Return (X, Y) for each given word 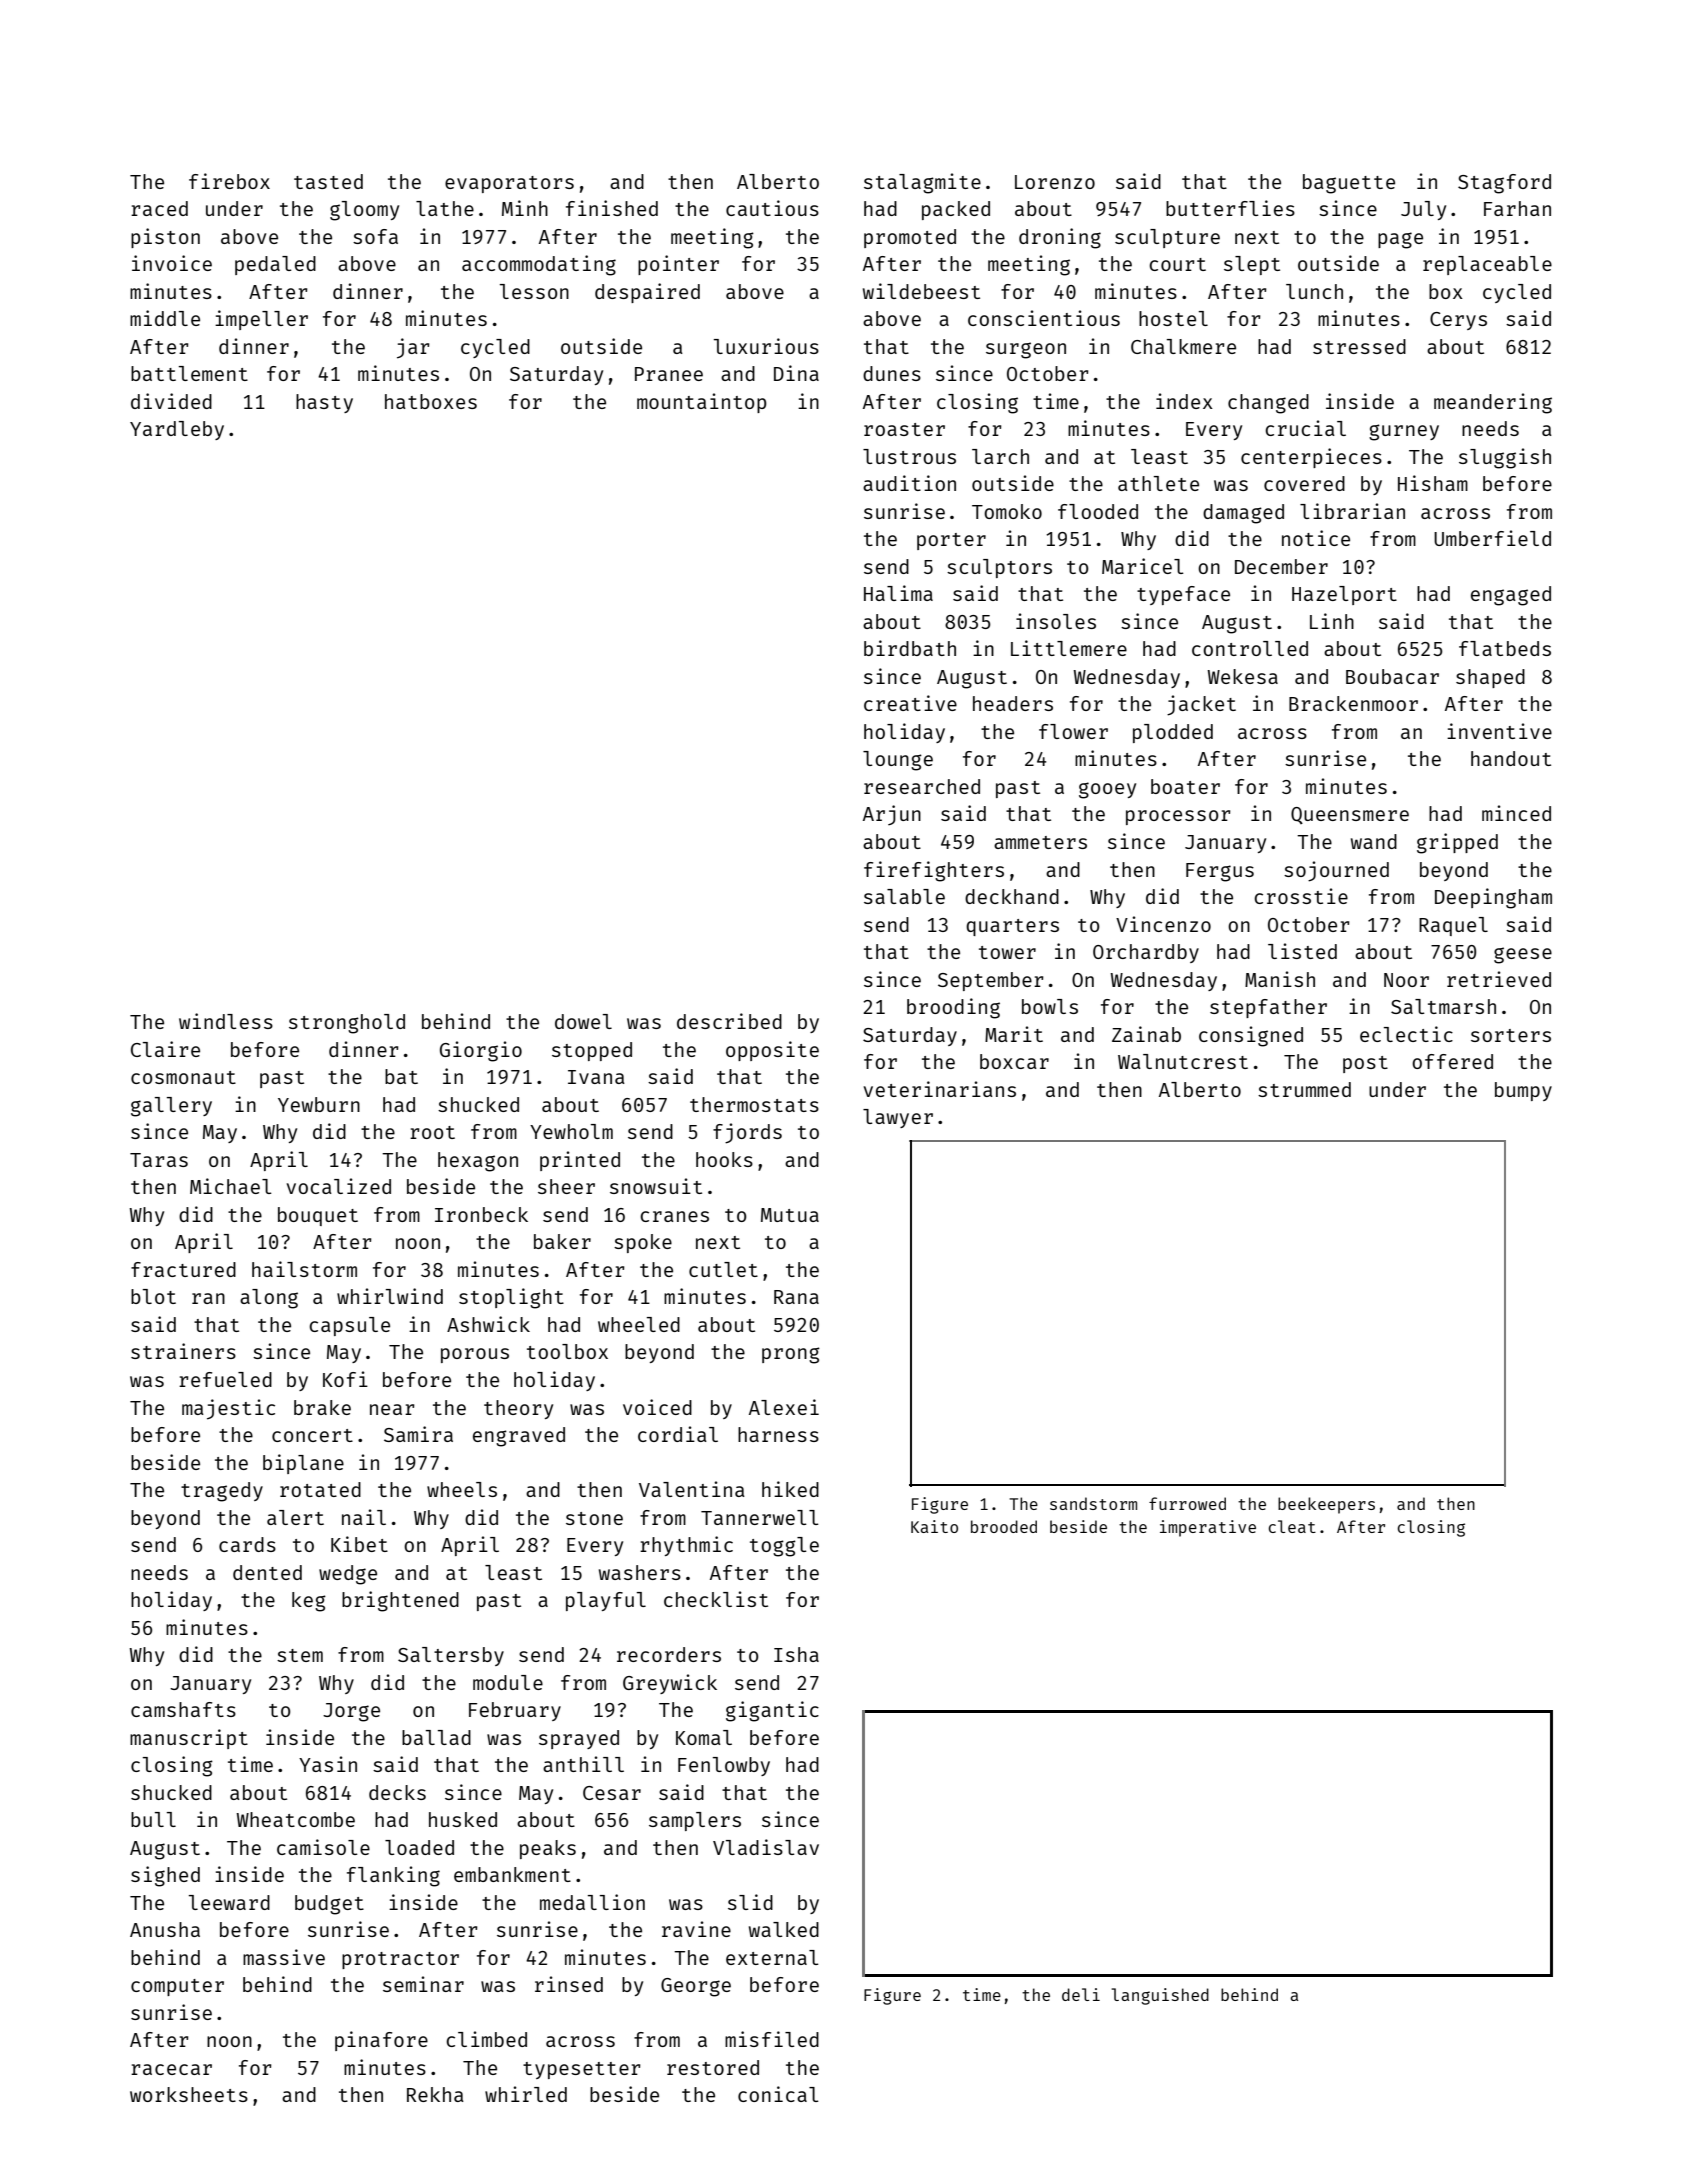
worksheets (189, 2094)
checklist (716, 1599)
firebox (229, 181)
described (729, 1021)
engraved (519, 1437)
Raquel (1453, 926)
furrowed (1187, 1503)
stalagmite (922, 183)
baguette (1349, 184)
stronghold (347, 1024)
